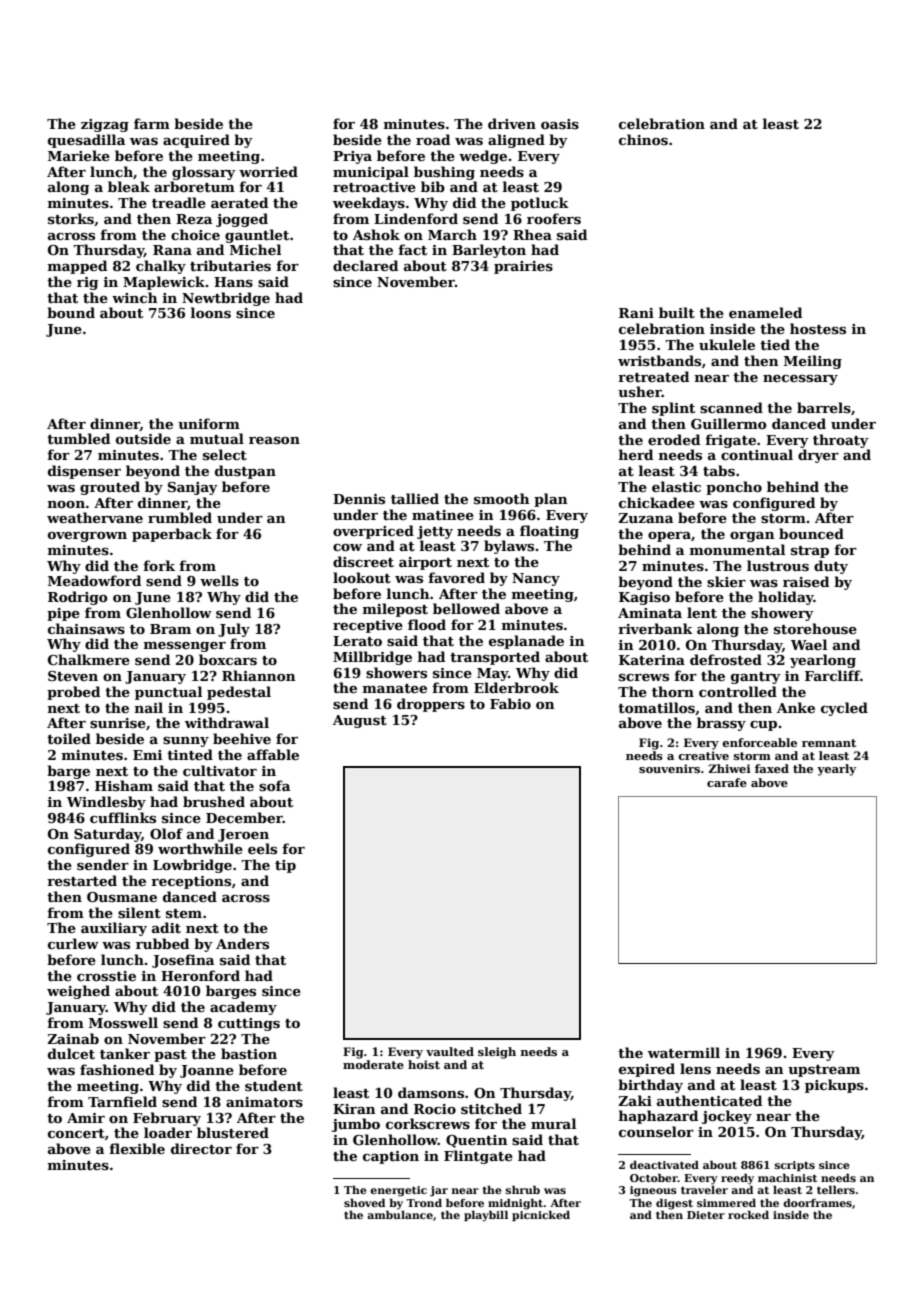 The height and width of the screenshot is (1308, 924). Describe the element at coordinates (643, 139) in the screenshot. I see `chinos` at that location.
